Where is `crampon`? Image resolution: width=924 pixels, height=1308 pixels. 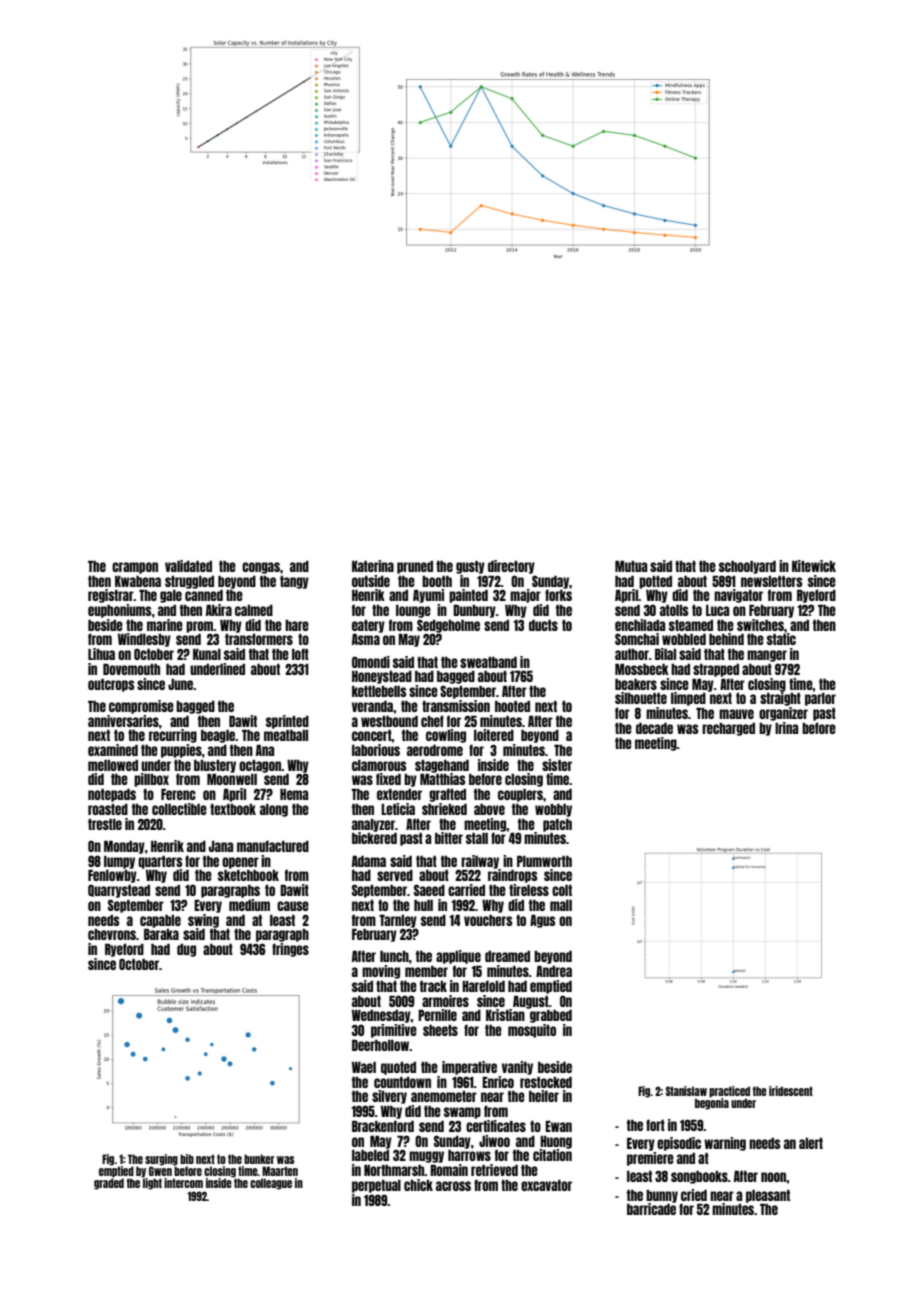 crampon is located at coordinates (135, 568).
